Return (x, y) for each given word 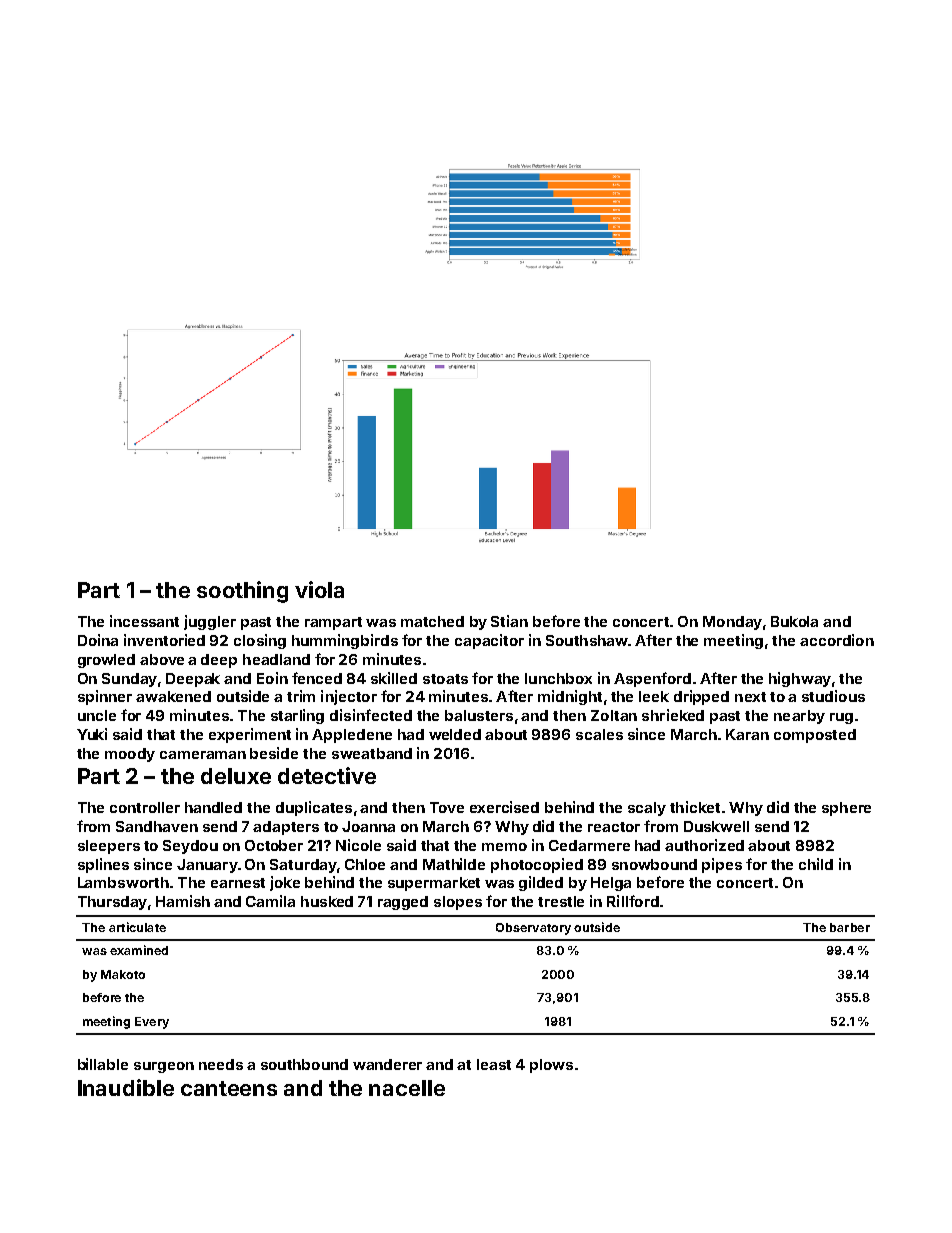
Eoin (272, 678)
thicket (695, 807)
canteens (229, 1088)
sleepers (109, 847)
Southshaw (587, 640)
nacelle (407, 1088)
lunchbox (558, 678)
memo (504, 847)
